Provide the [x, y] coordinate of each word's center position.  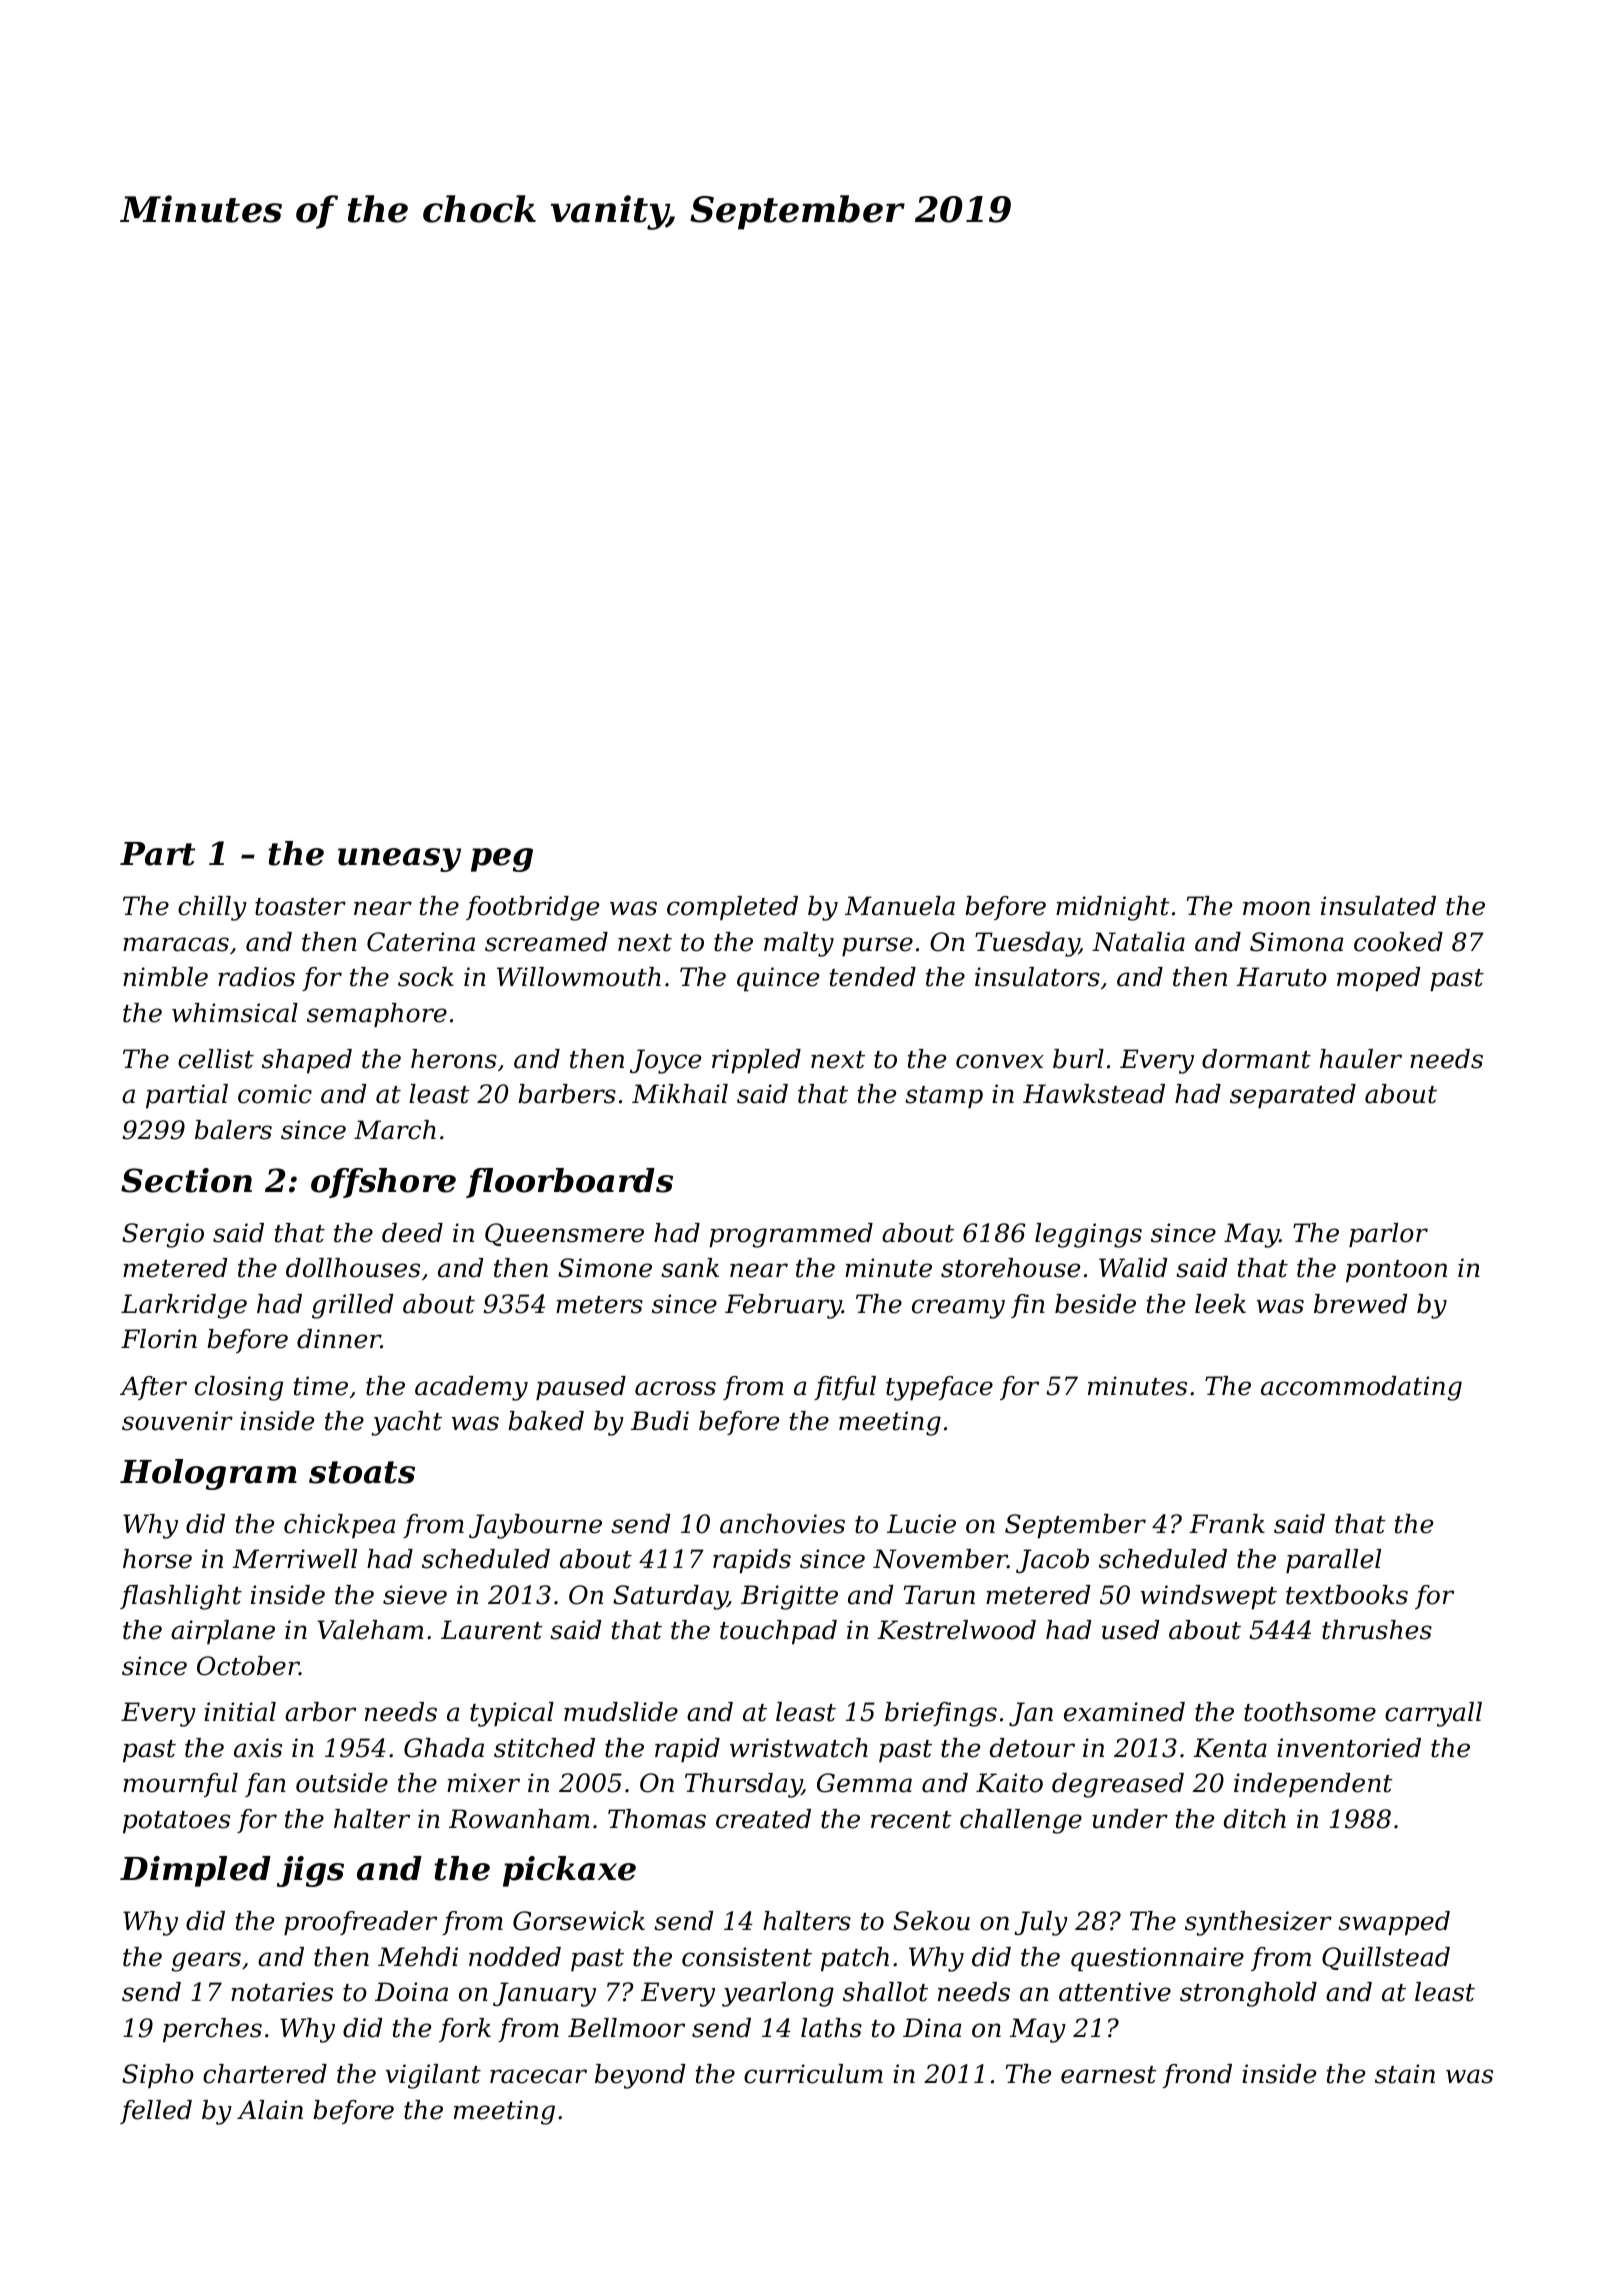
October [248, 1666]
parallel [1333, 1561]
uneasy [399, 860]
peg [502, 860]
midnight [1113, 908]
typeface [939, 1388]
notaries [282, 1992]
